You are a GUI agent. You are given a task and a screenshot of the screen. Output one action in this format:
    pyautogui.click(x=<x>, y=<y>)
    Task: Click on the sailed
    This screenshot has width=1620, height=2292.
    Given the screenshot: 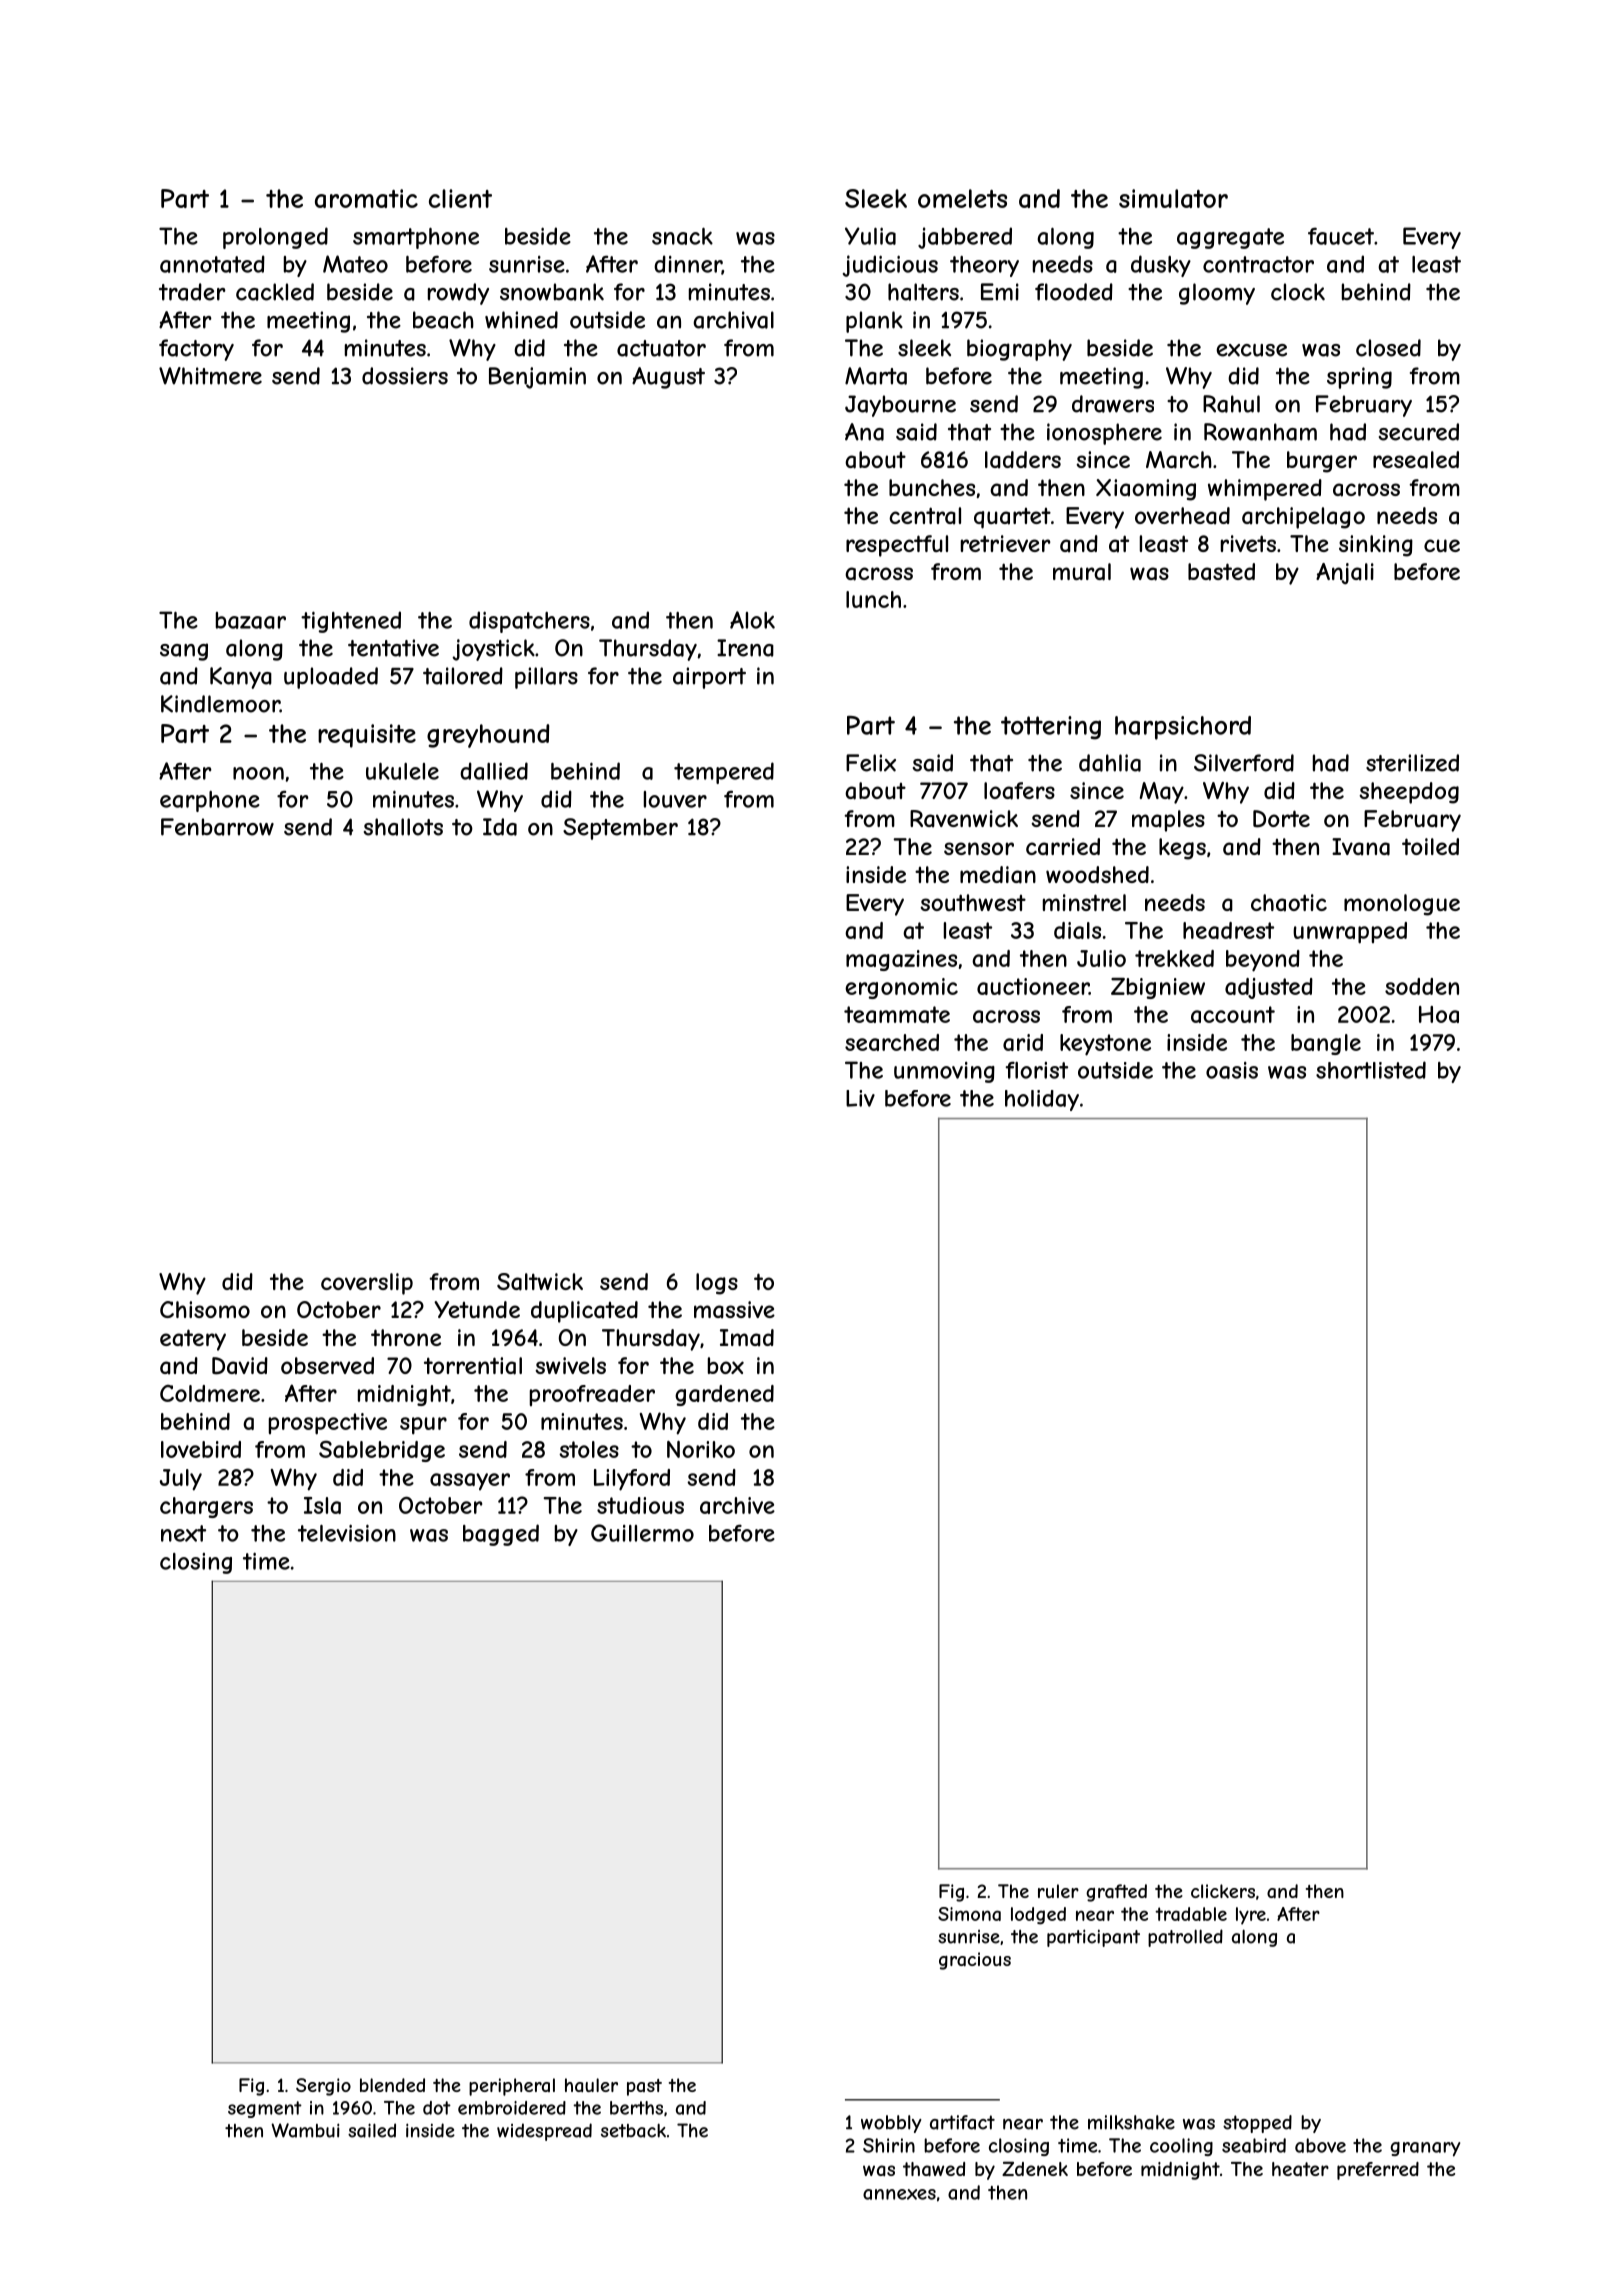 What is the action you would take?
    pyautogui.click(x=372, y=2130)
